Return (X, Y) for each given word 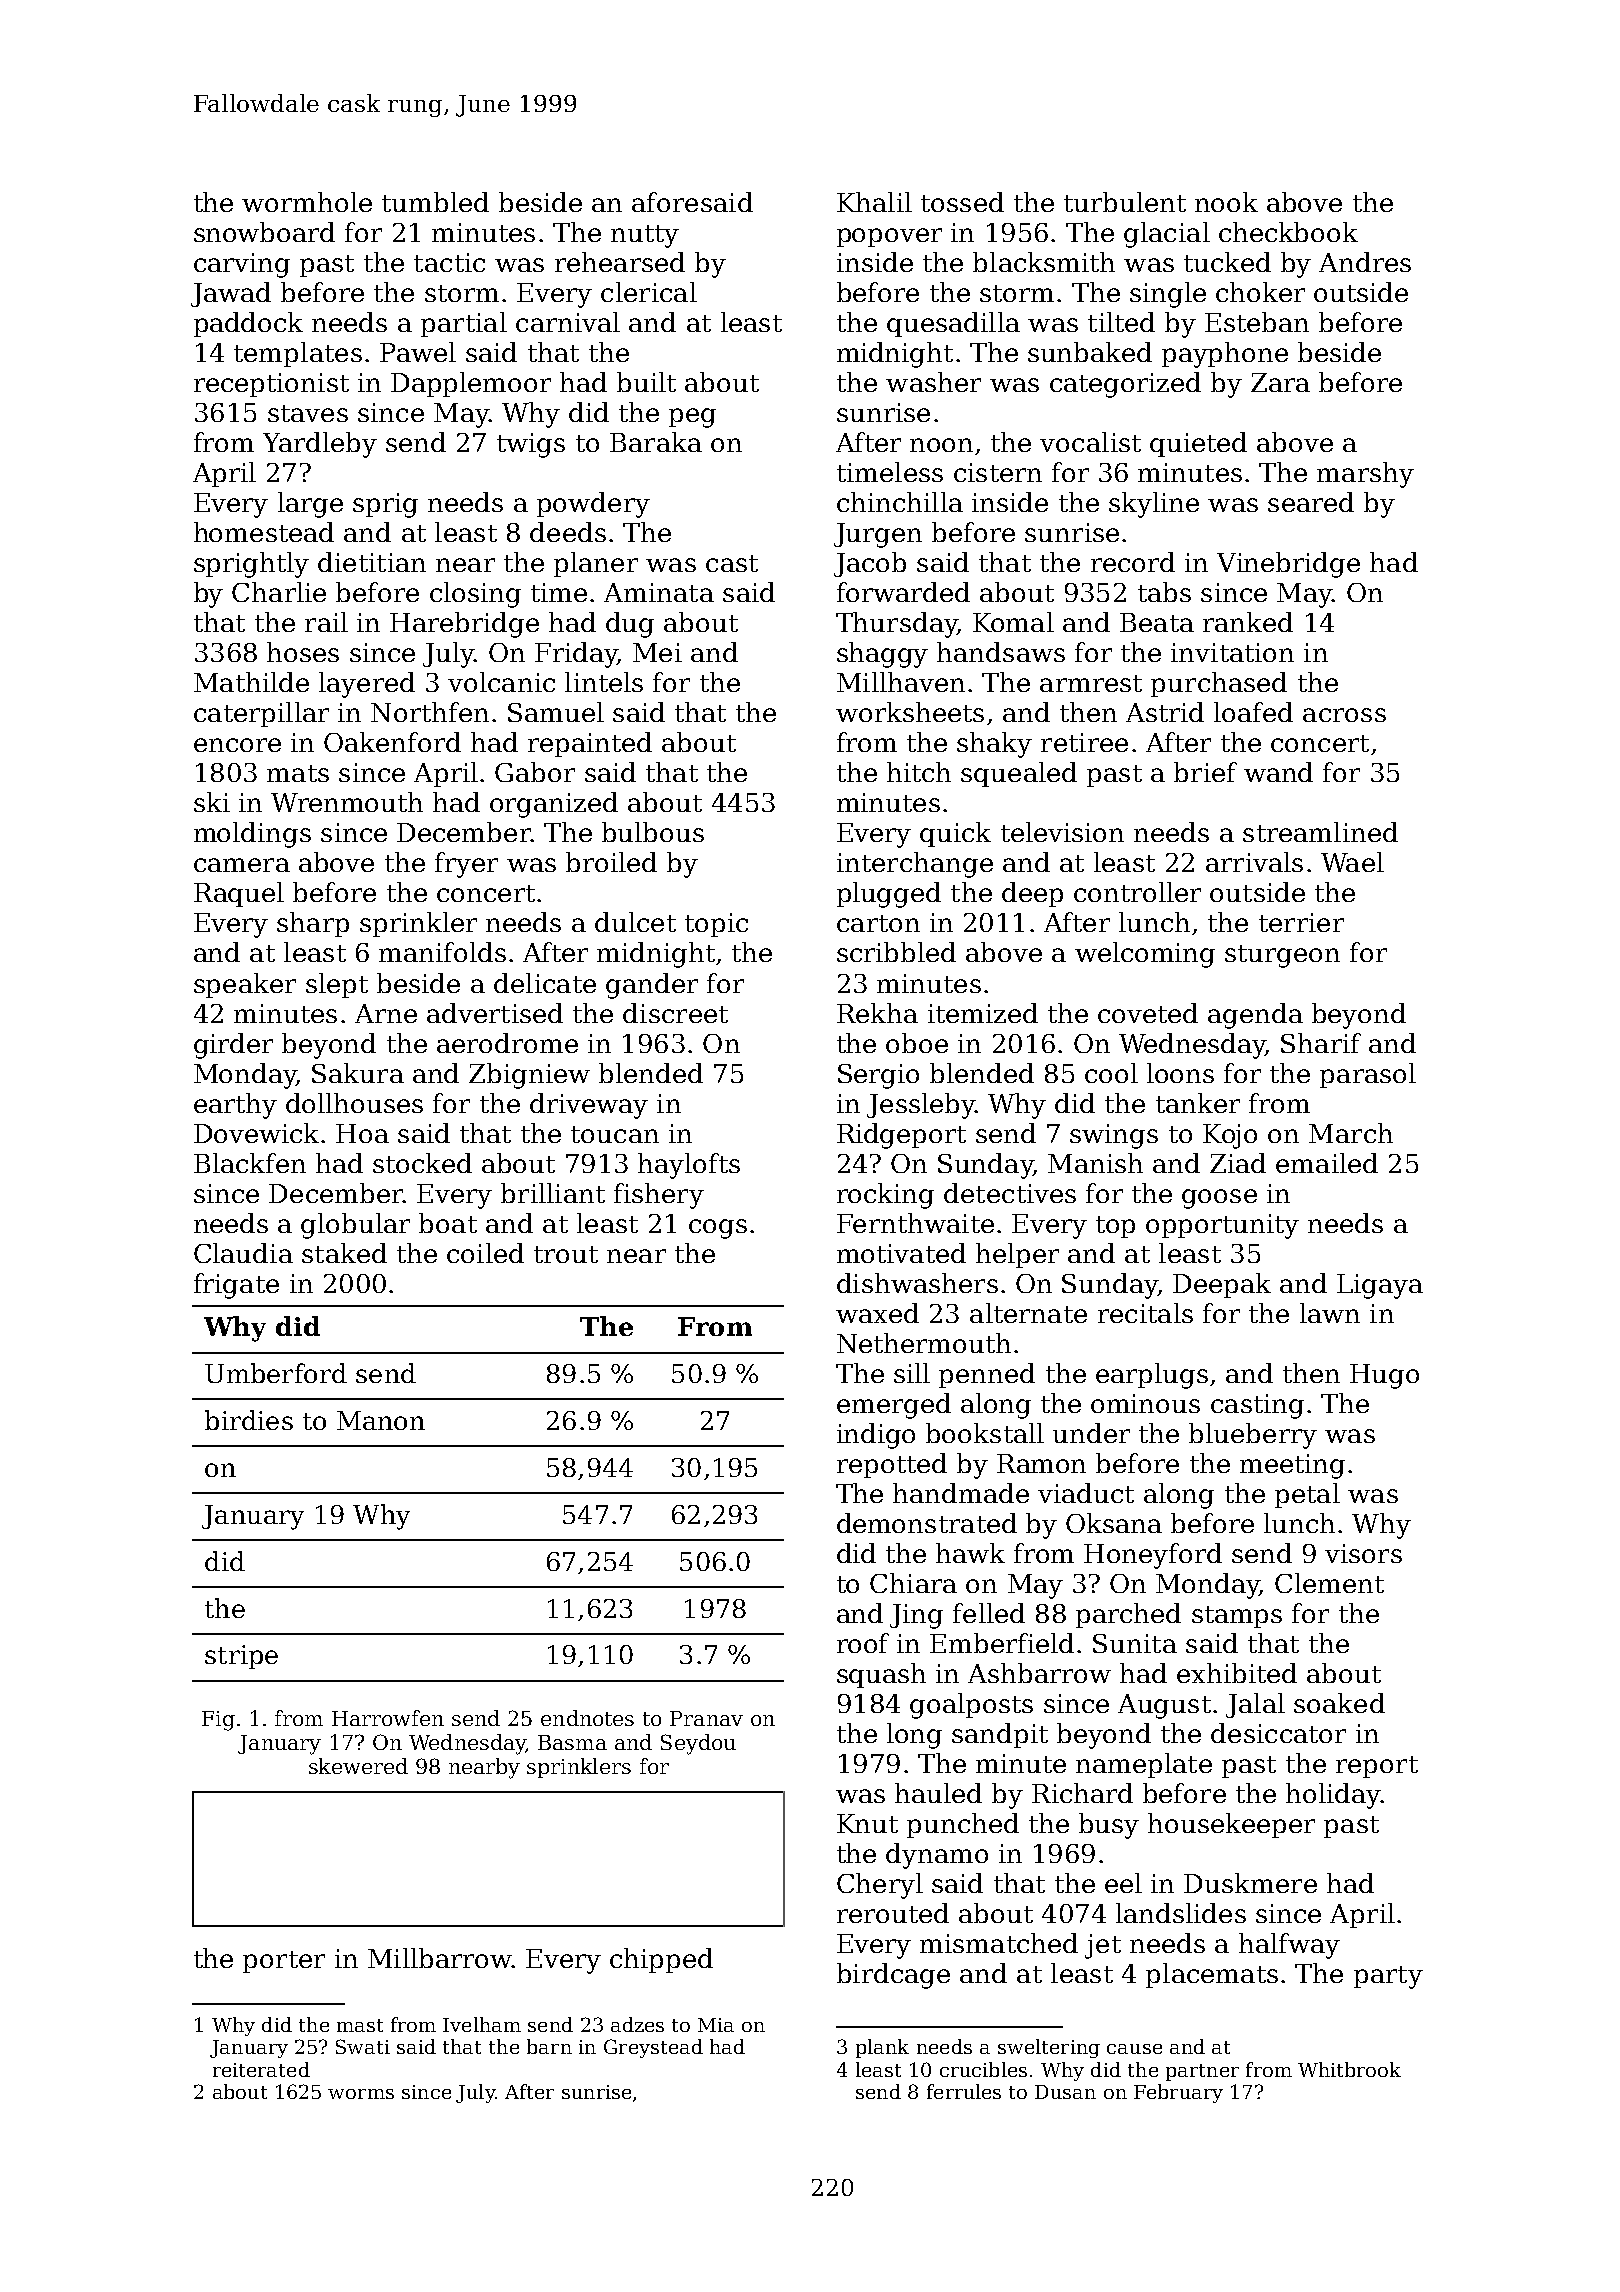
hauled (938, 1793)
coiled (485, 1253)
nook (1226, 202)
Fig (218, 1721)
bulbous (653, 832)
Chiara (913, 1583)
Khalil (874, 202)
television (1062, 832)
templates (298, 354)
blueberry (1253, 1436)
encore (237, 745)
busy (1109, 1826)
